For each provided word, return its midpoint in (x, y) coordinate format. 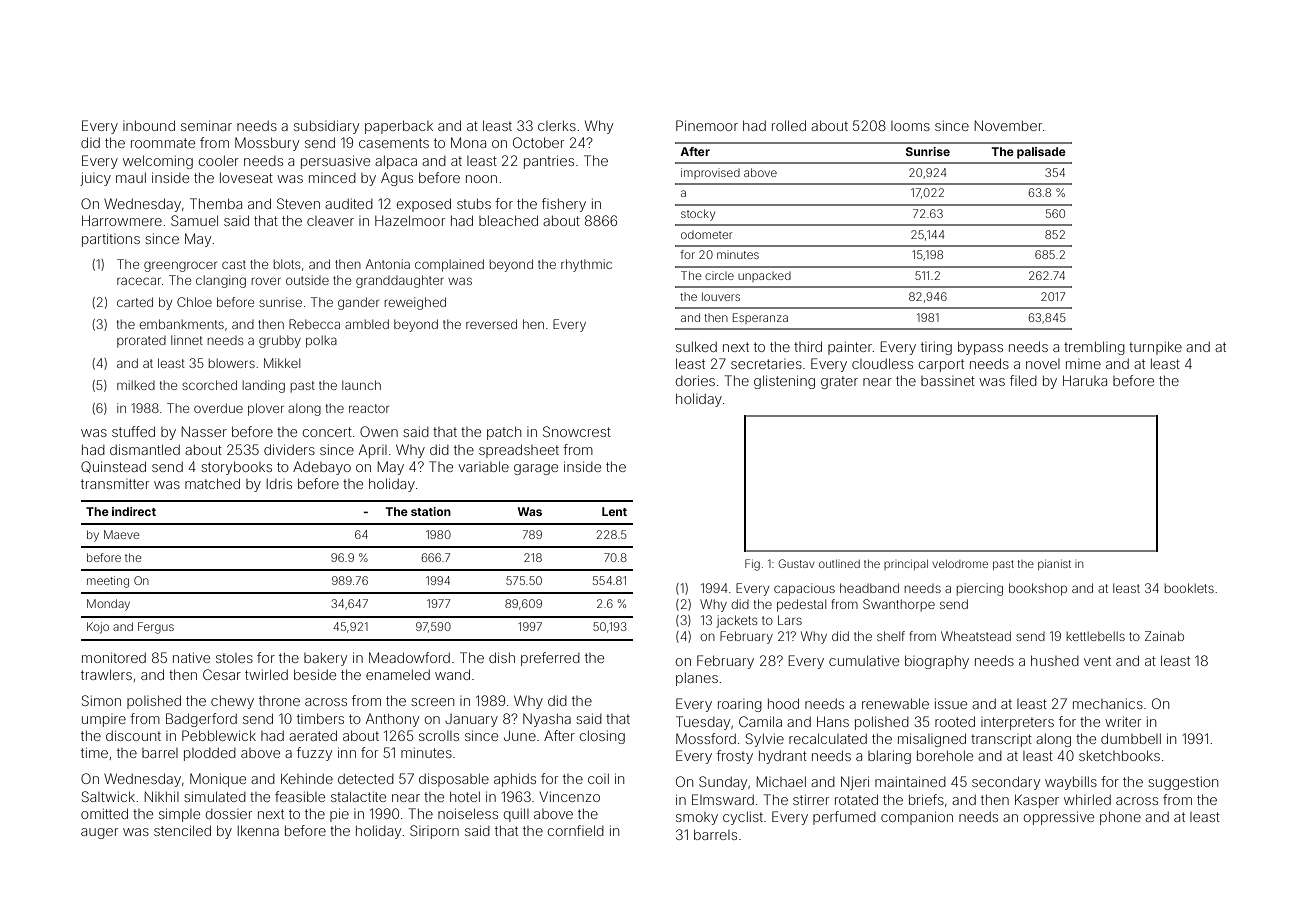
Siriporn (434, 832)
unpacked (764, 277)
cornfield (576, 830)
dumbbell (1131, 738)
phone (1120, 818)
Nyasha (547, 720)
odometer (707, 235)
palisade (1041, 153)
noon (481, 179)
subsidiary (326, 127)
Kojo (98, 628)
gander (358, 303)
